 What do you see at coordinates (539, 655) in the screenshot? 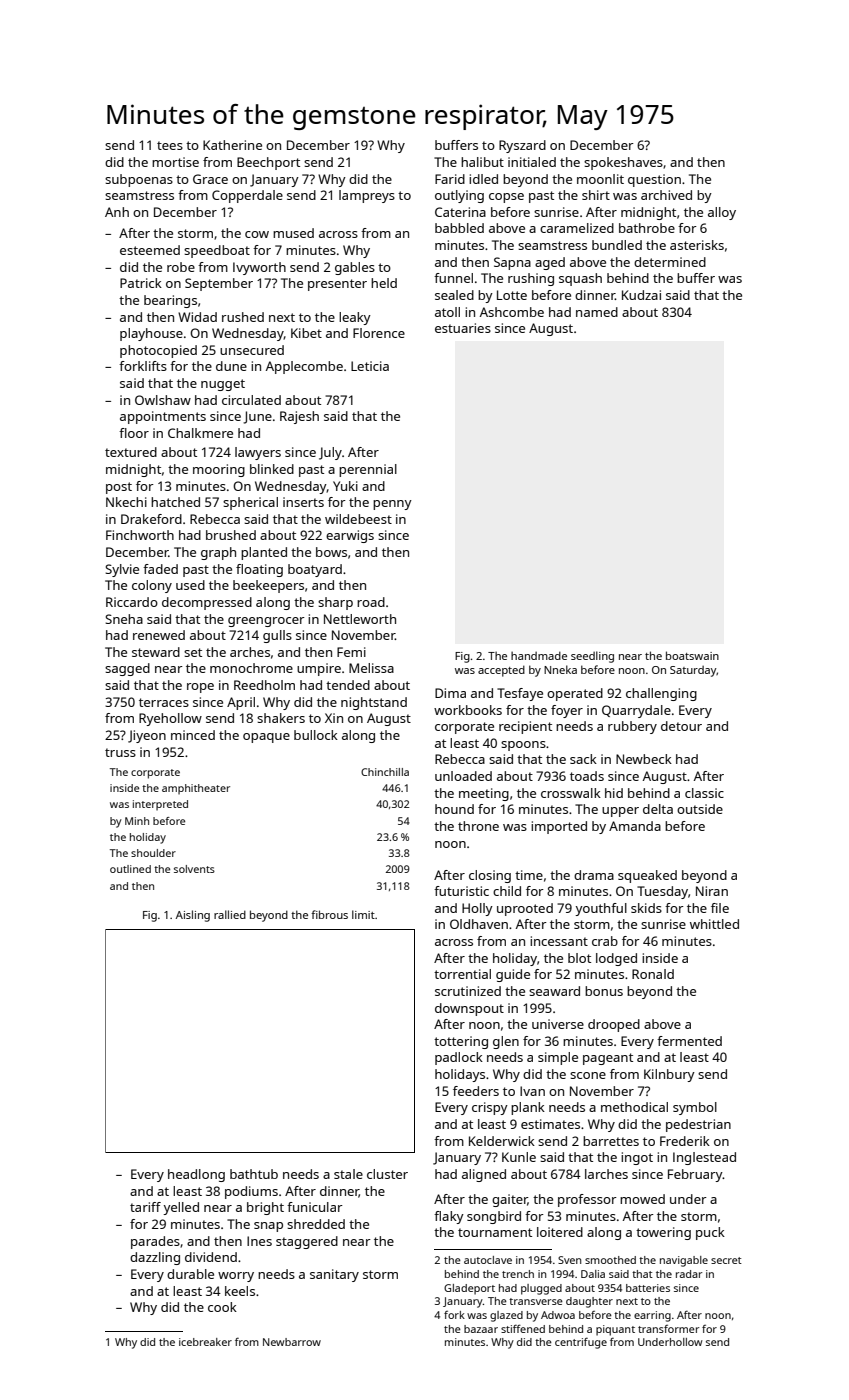
I see `handmade` at bounding box center [539, 655].
